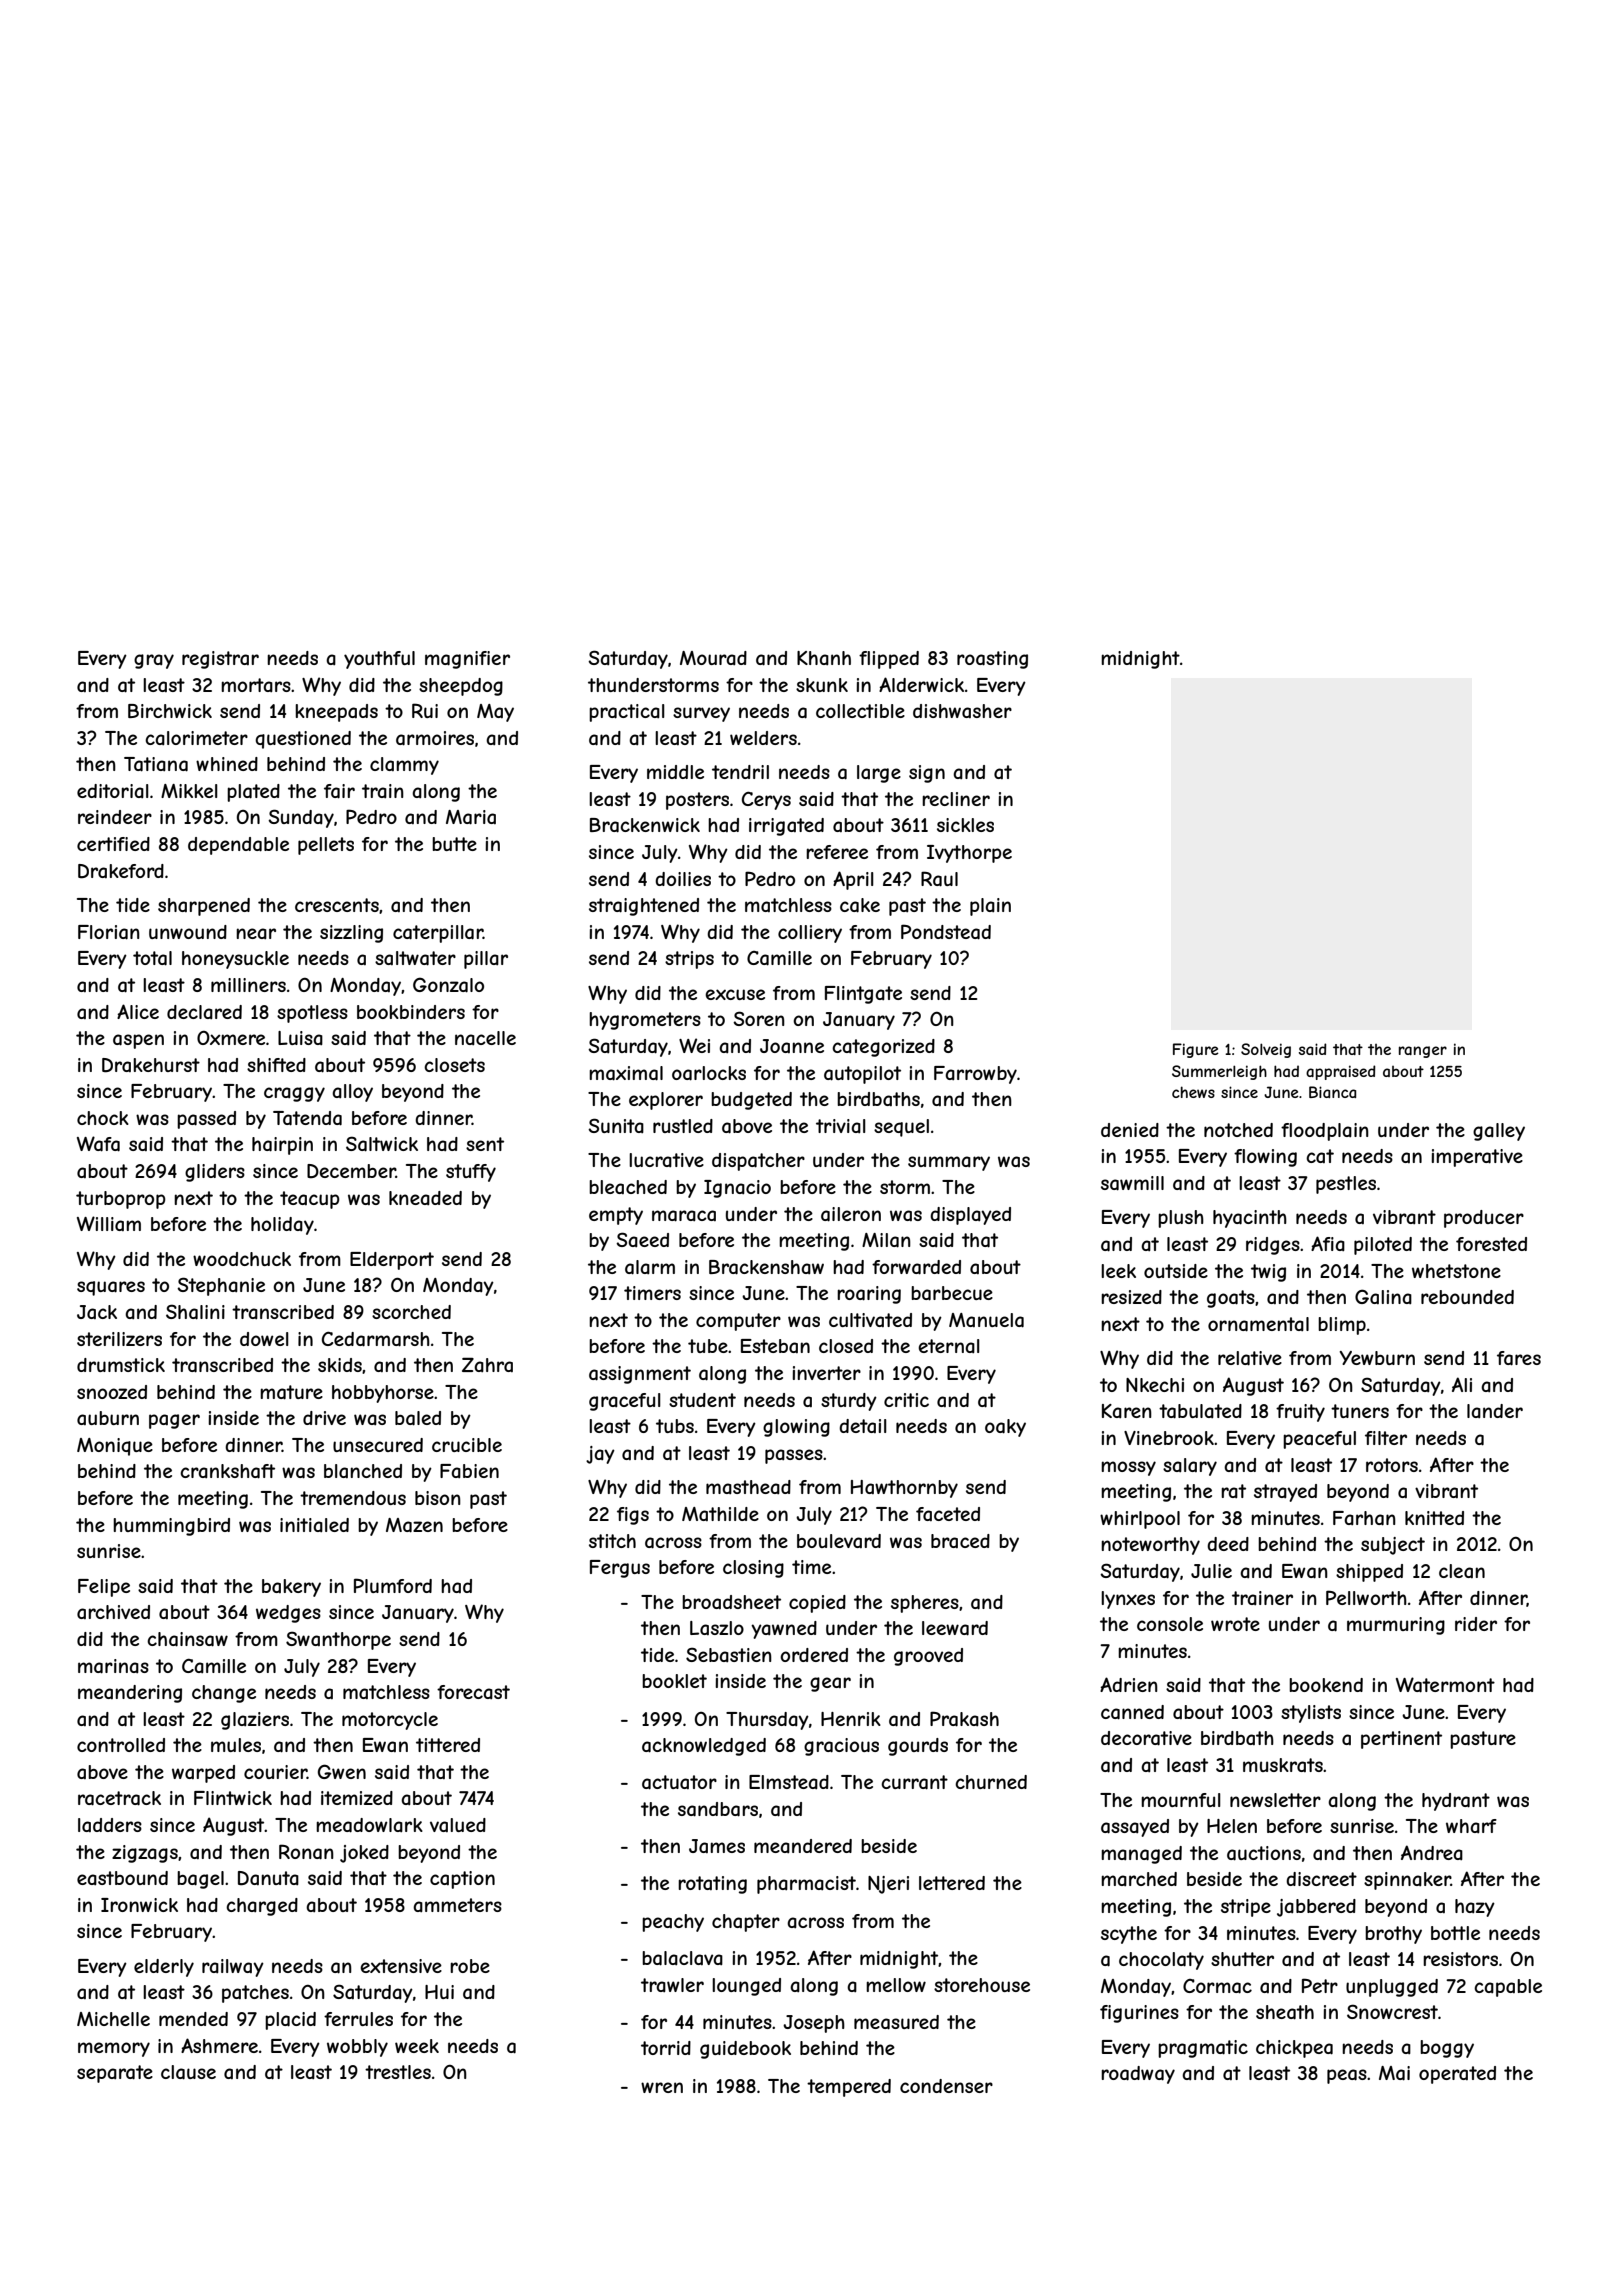 The height and width of the document is (2292, 1620). I want to click on dishwasher, so click(962, 711).
